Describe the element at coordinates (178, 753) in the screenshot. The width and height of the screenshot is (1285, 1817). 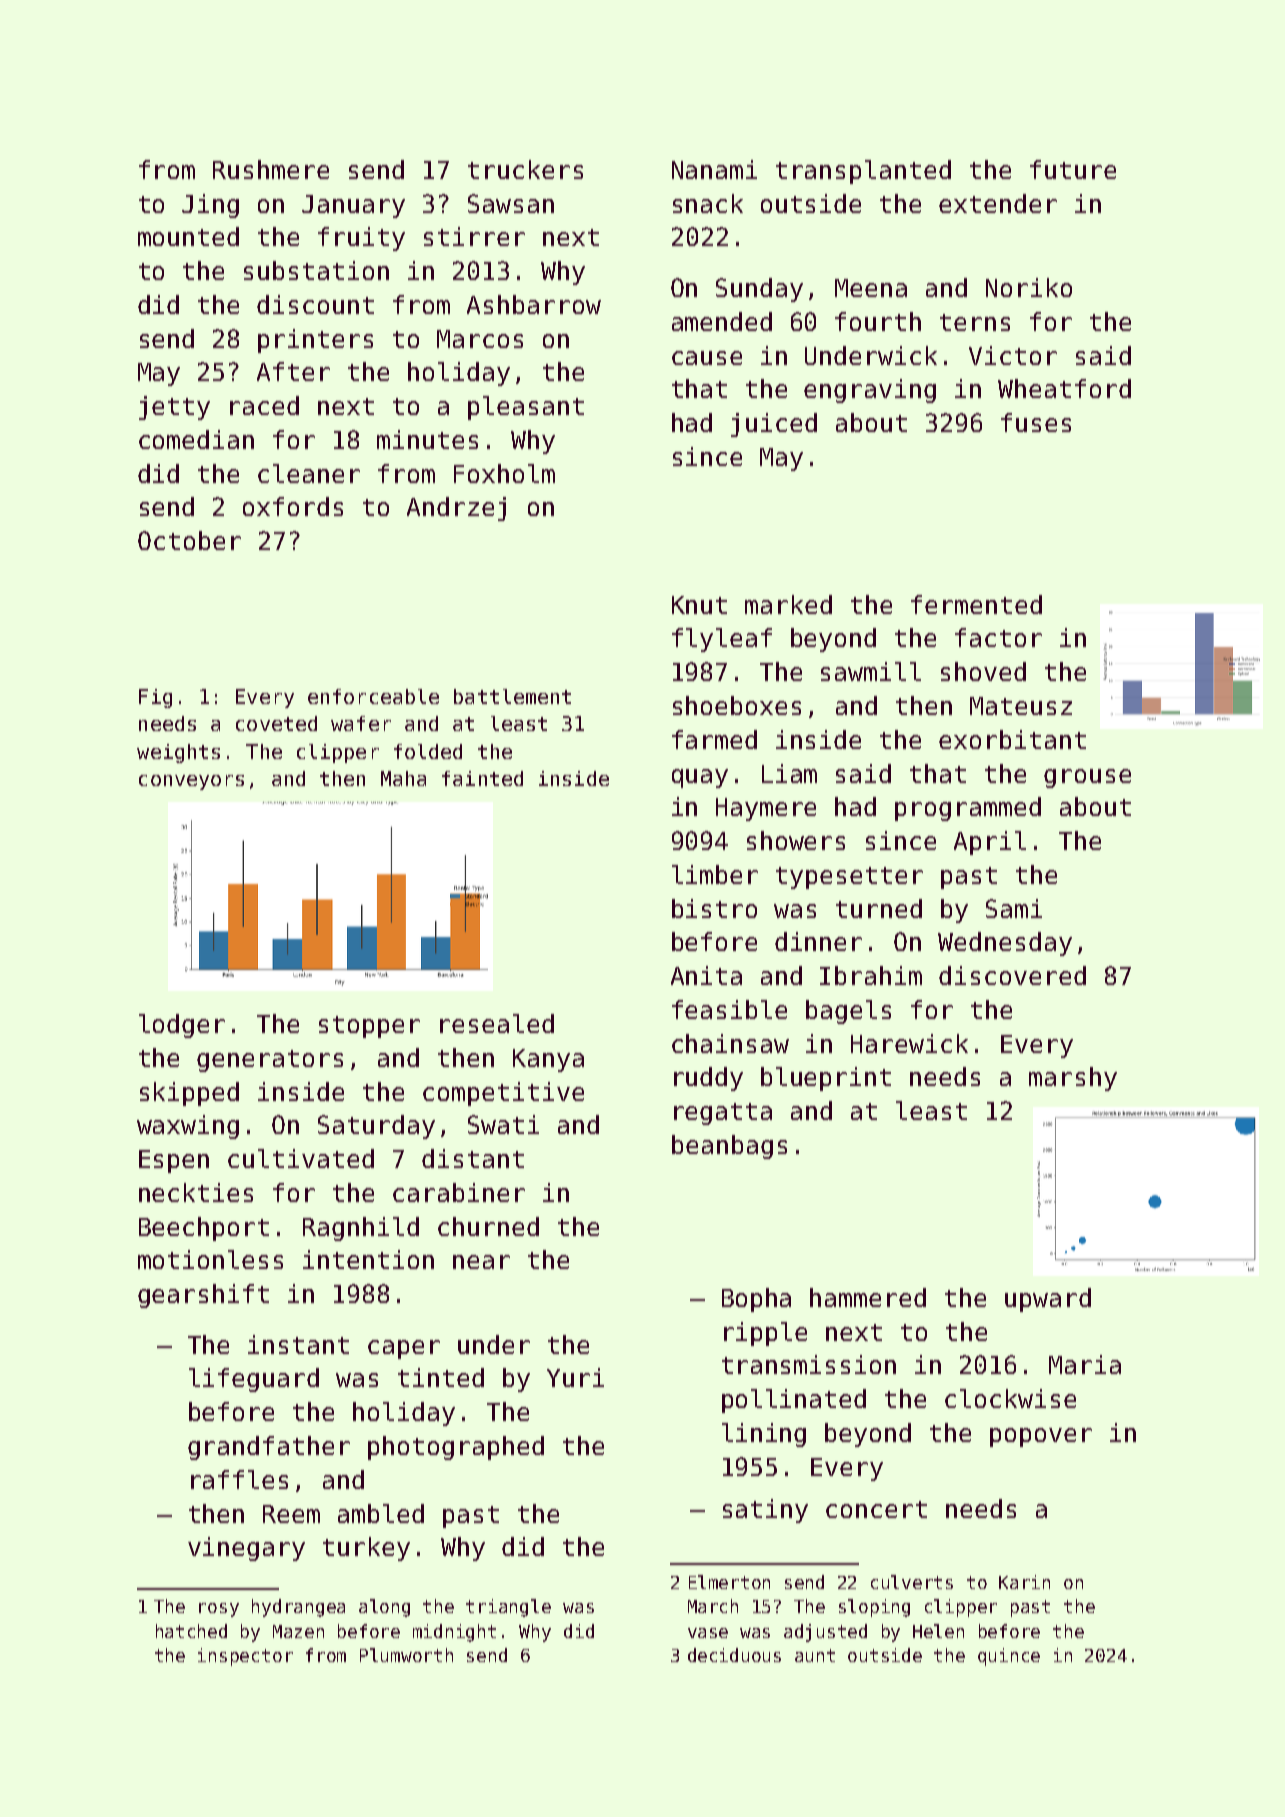
I see `weights` at that location.
